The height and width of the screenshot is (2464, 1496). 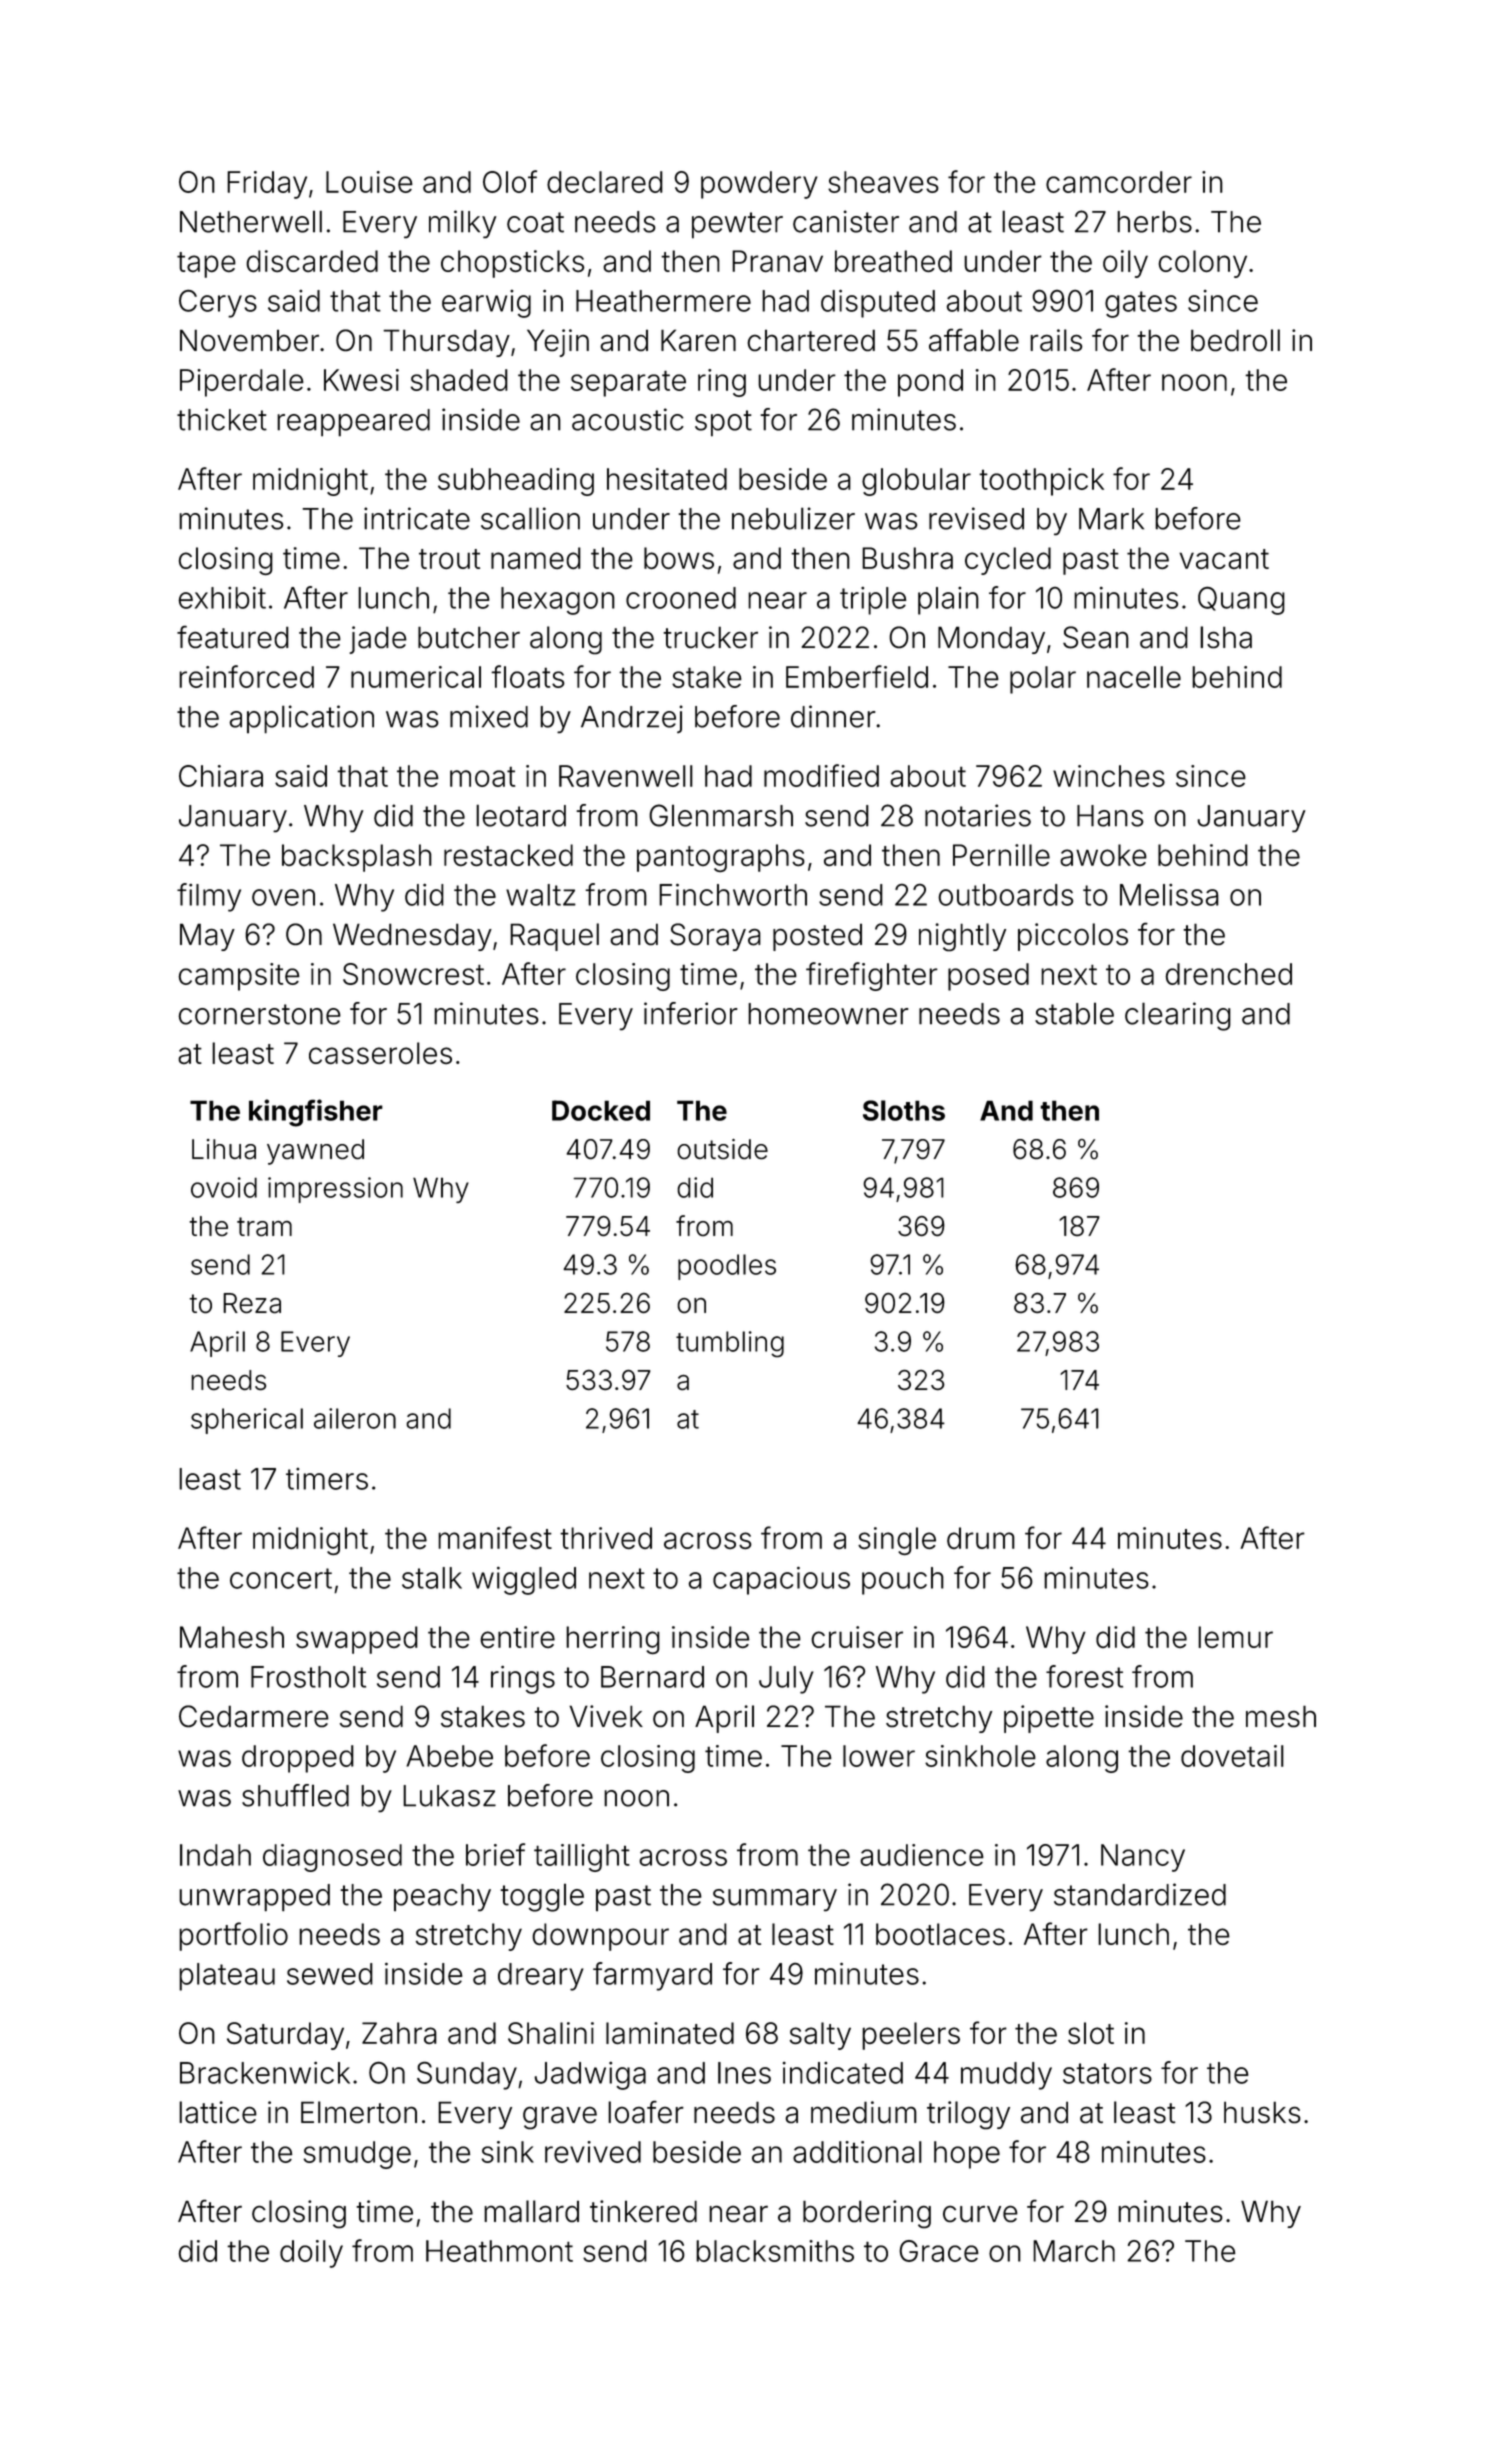 What do you see at coordinates (357, 2155) in the screenshot?
I see `smudge` at bounding box center [357, 2155].
